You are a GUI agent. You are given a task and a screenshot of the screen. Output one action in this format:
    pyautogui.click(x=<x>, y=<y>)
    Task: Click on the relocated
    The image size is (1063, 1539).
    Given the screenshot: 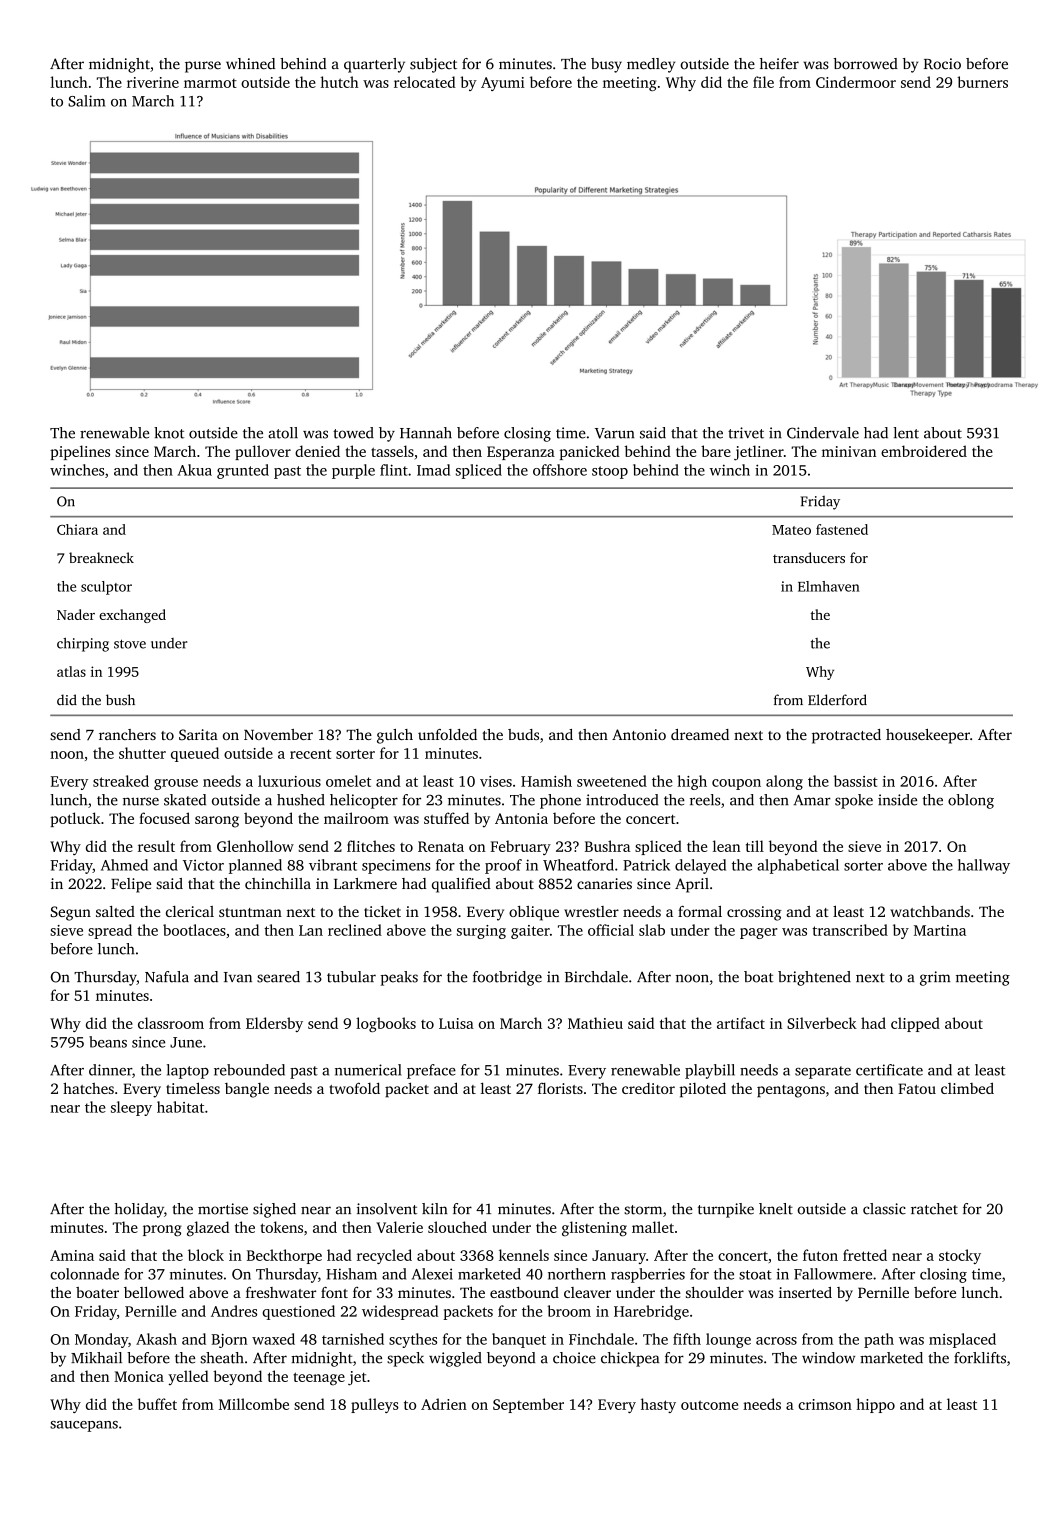 What is the action you would take?
    pyautogui.click(x=425, y=82)
